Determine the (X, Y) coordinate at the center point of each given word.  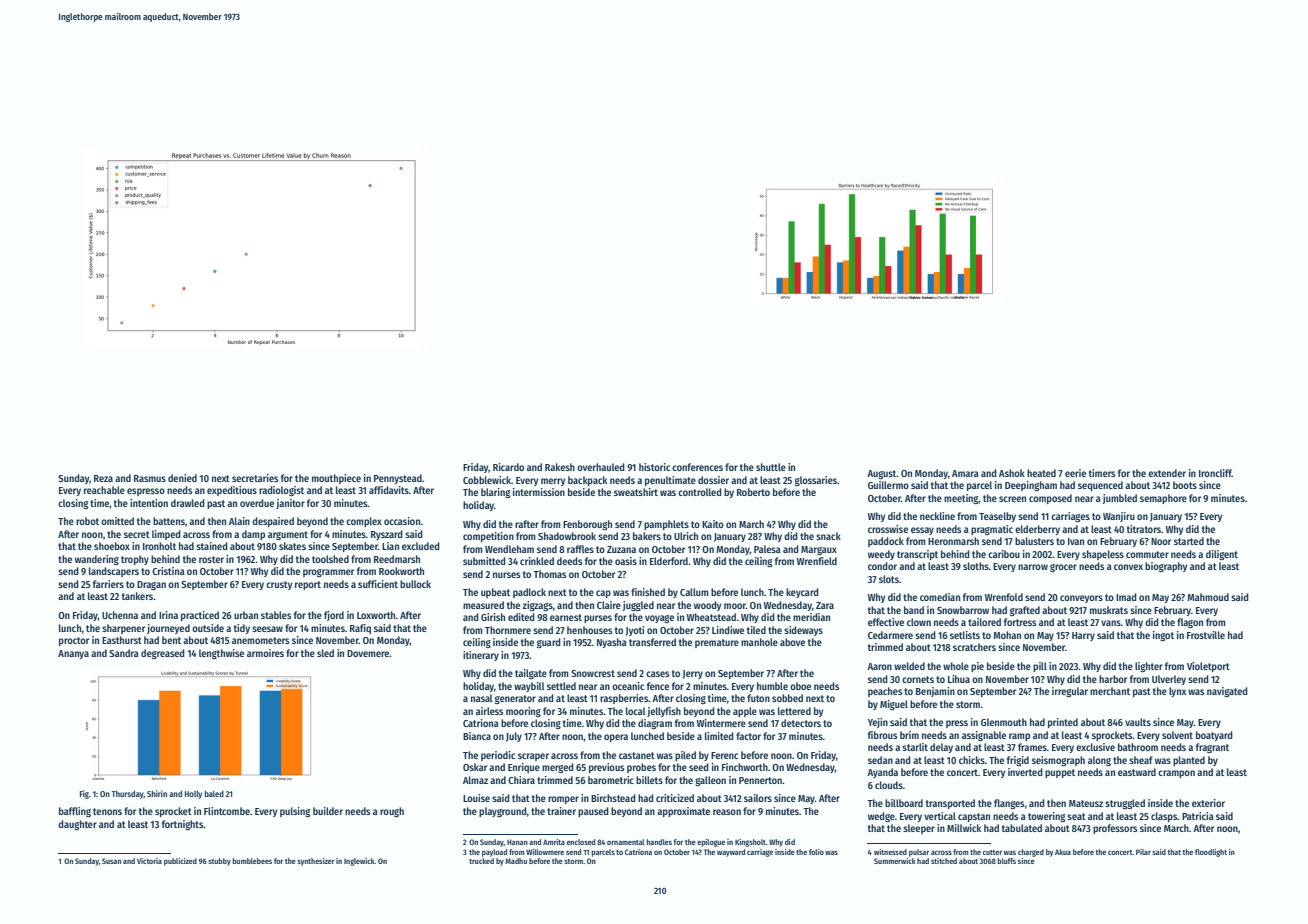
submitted (484, 561)
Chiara (521, 780)
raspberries (624, 699)
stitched (944, 861)
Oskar (475, 767)
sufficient (378, 584)
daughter (77, 825)
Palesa (767, 549)
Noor (1161, 541)
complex (364, 522)
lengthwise (221, 654)
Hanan (517, 842)
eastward (1137, 772)
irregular (1070, 692)
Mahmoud (1208, 597)
